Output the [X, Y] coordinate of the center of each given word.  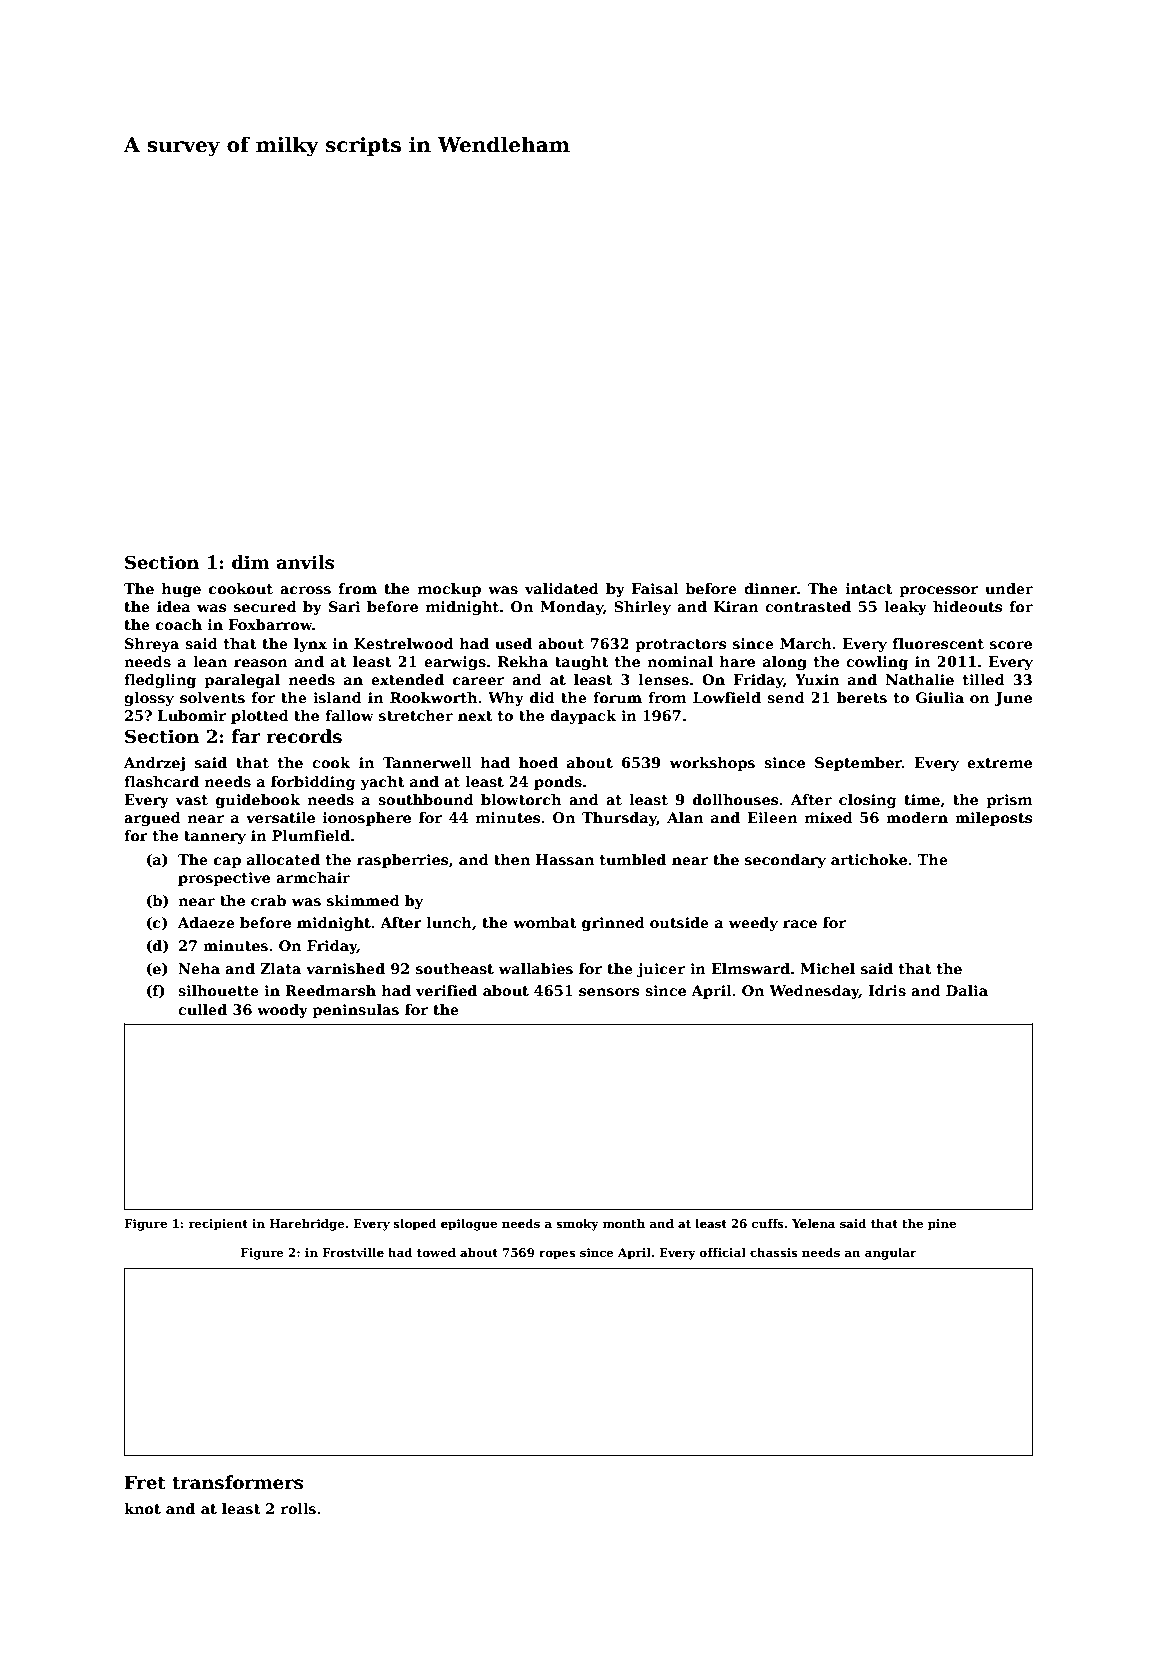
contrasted [808, 606]
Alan [685, 817]
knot [142, 1508]
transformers [237, 1482]
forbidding [313, 783]
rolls [298, 1508]
